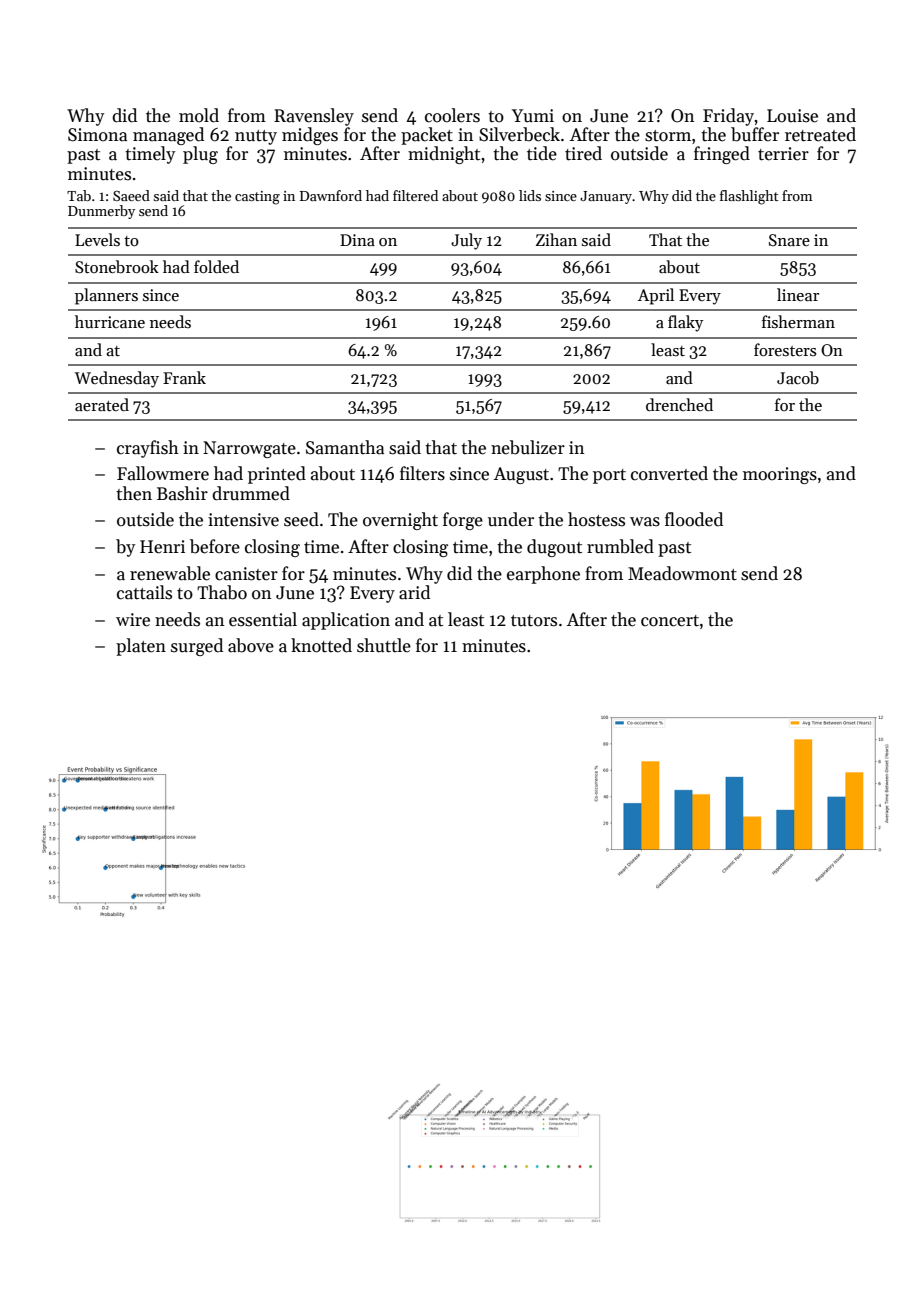 The image size is (924, 1308). I want to click on fisherman, so click(798, 321).
